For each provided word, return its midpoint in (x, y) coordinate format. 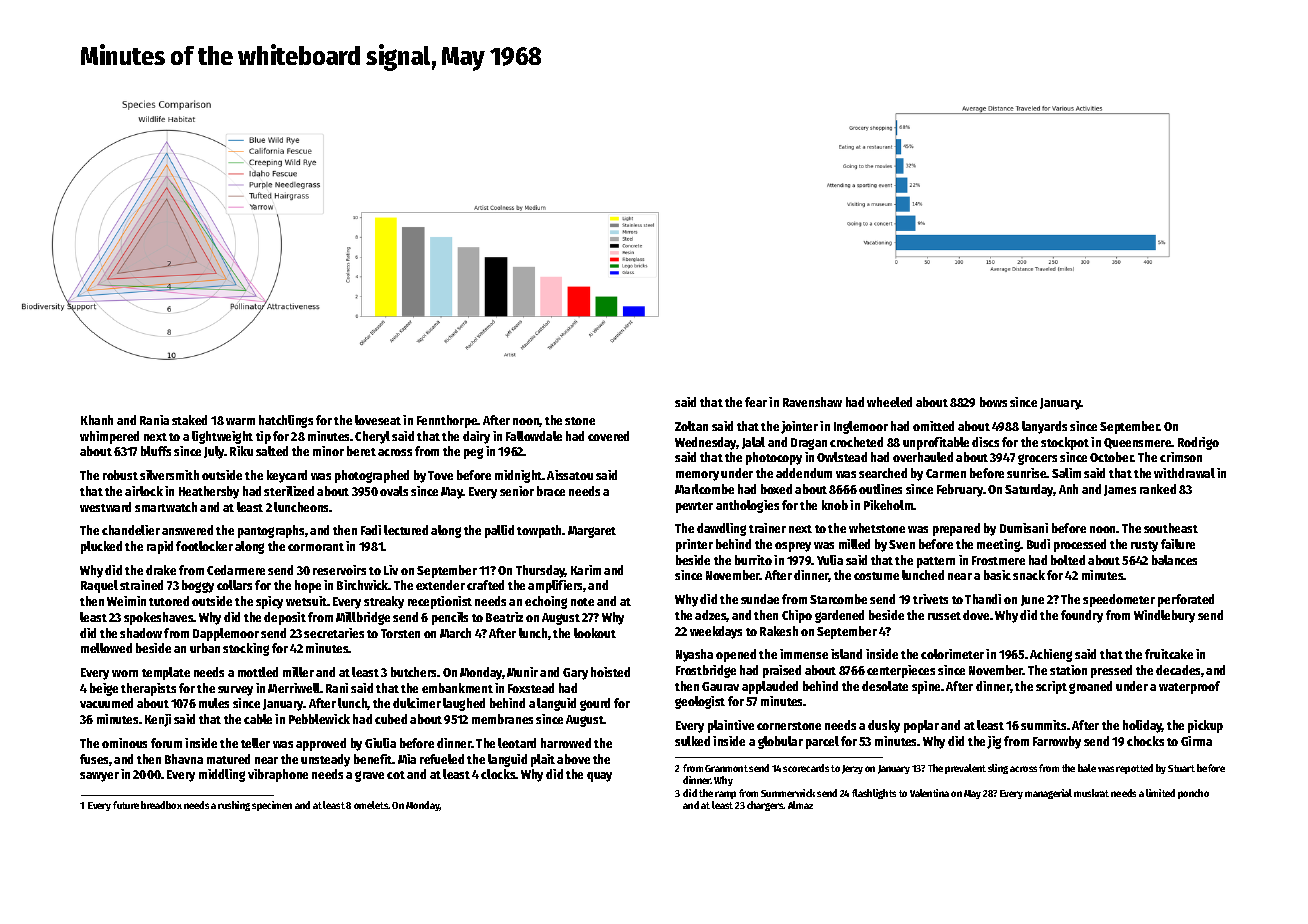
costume (876, 576)
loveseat (378, 420)
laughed (464, 704)
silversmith (169, 475)
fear (756, 402)
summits (1043, 725)
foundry (1082, 616)
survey (235, 691)
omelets (371, 805)
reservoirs (339, 570)
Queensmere (1138, 443)
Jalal (753, 443)
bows (993, 402)
